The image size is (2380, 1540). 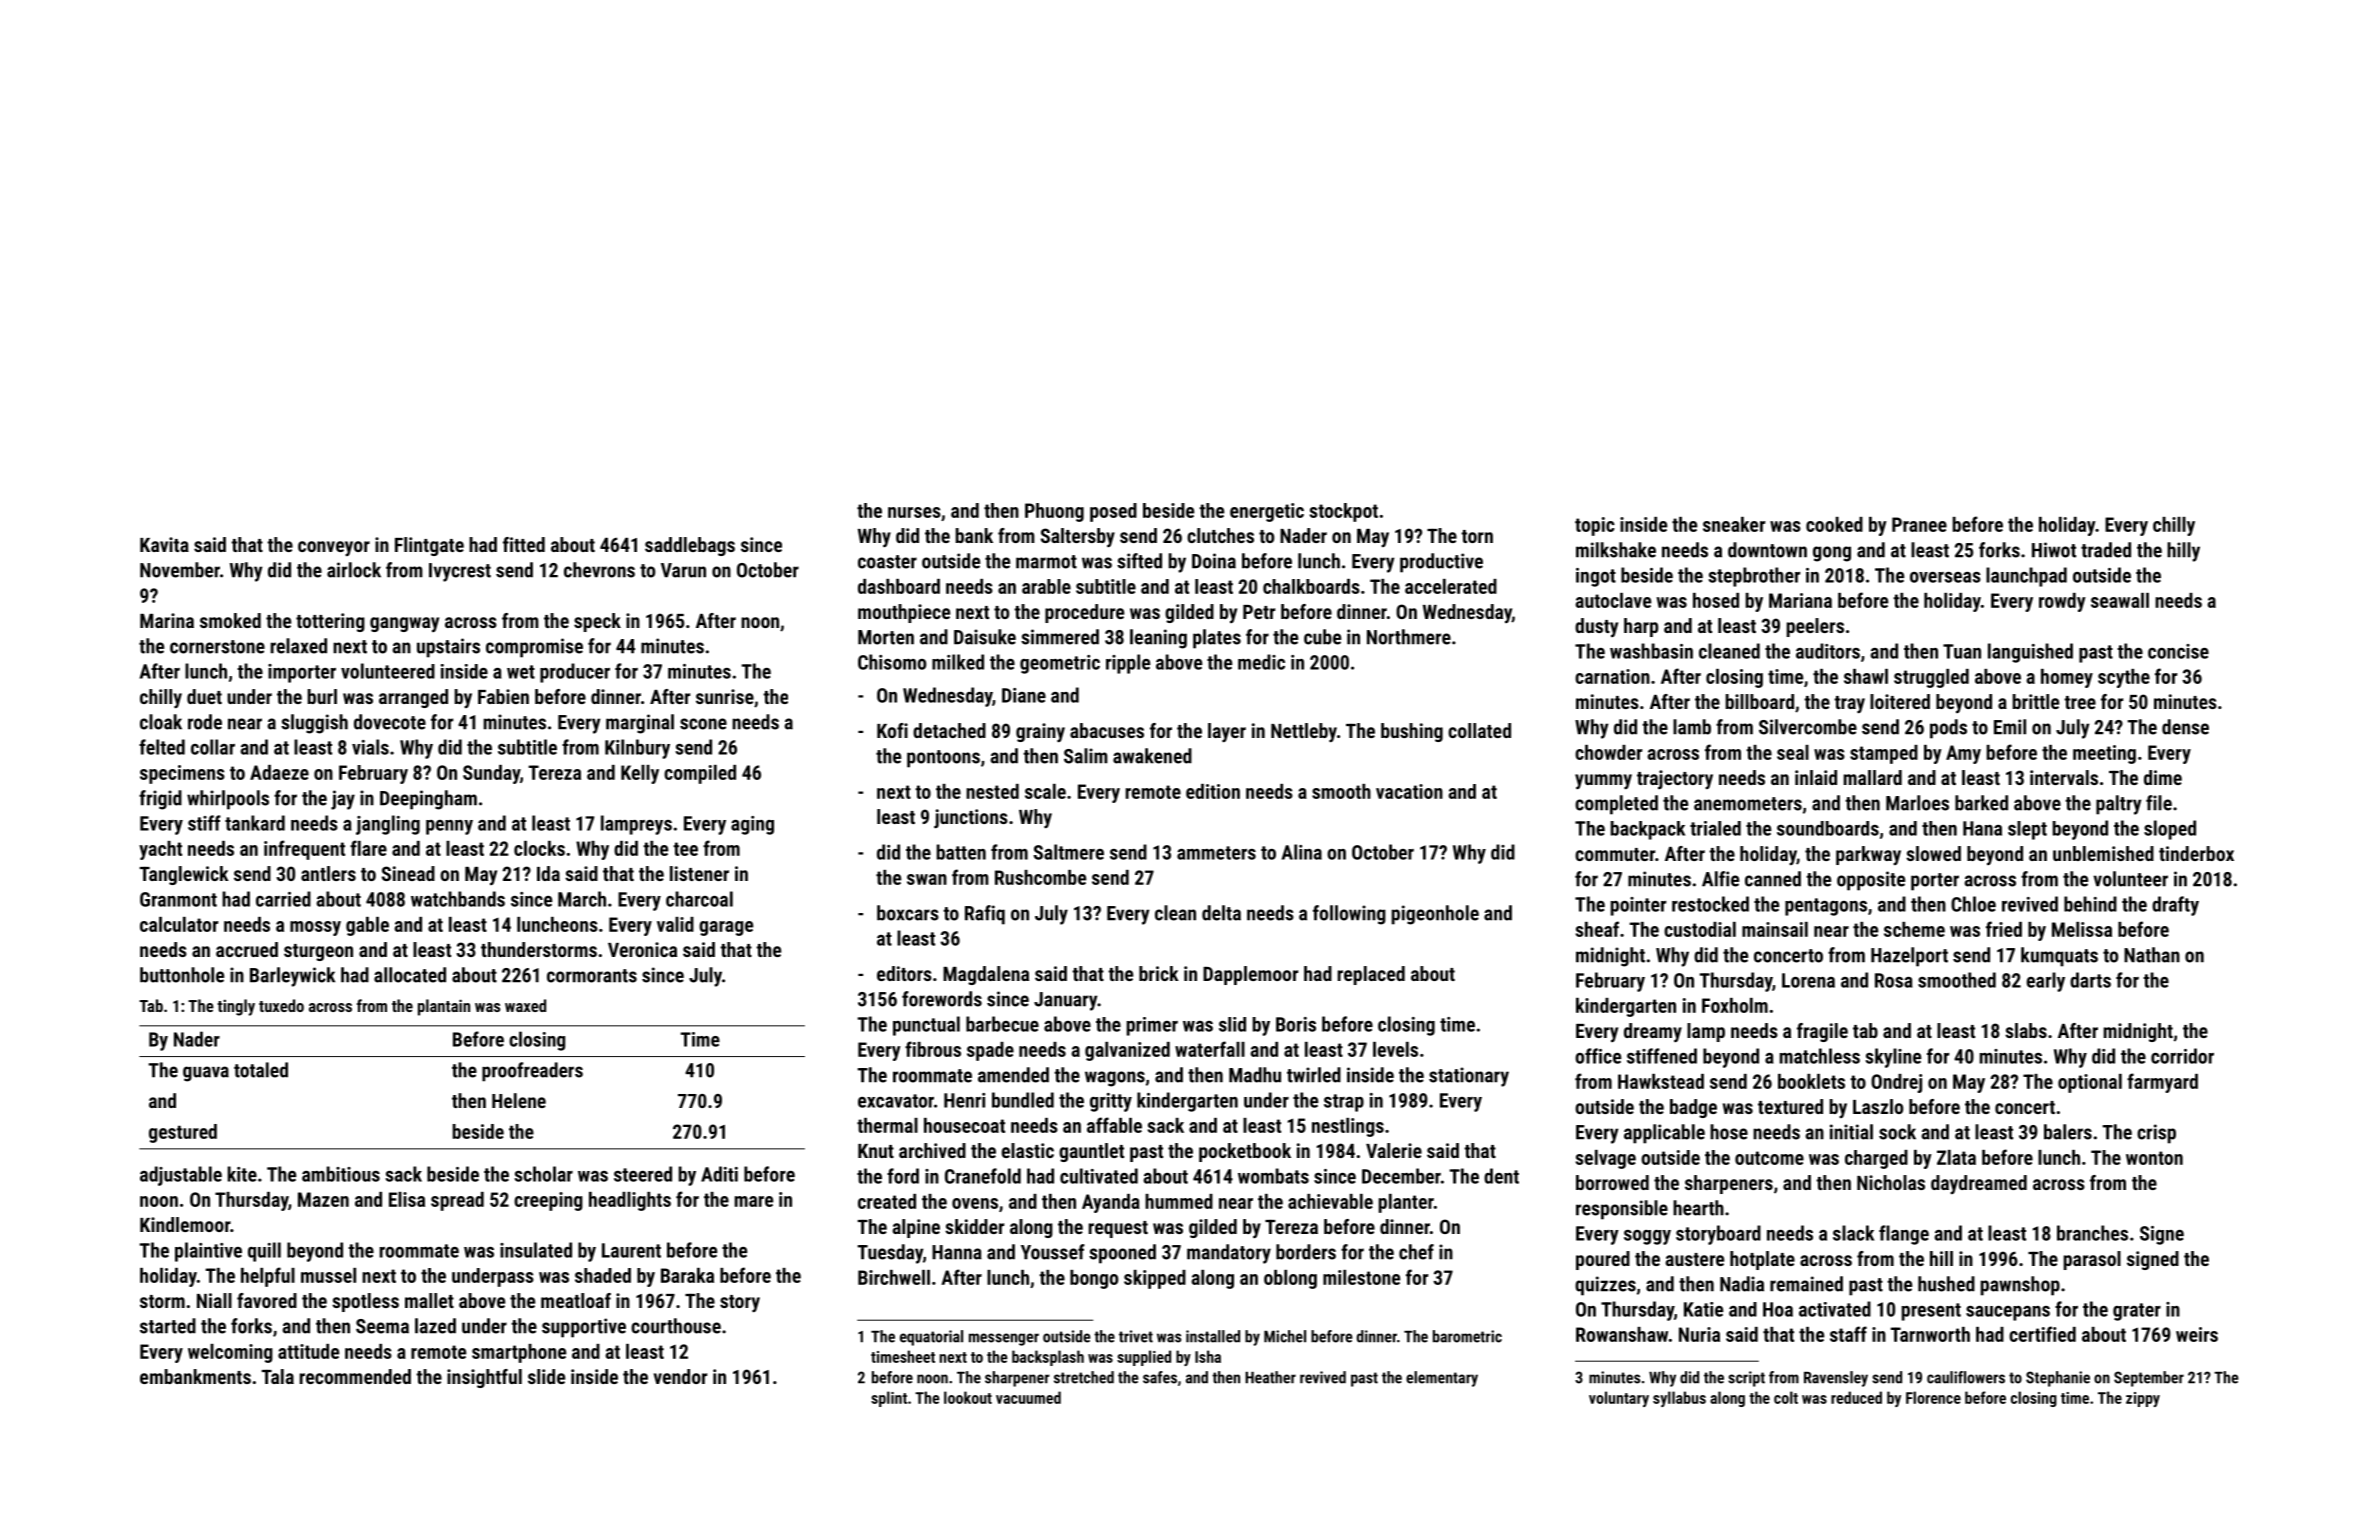 What do you see at coordinates (1255, 1075) in the screenshot?
I see `Madhu` at bounding box center [1255, 1075].
